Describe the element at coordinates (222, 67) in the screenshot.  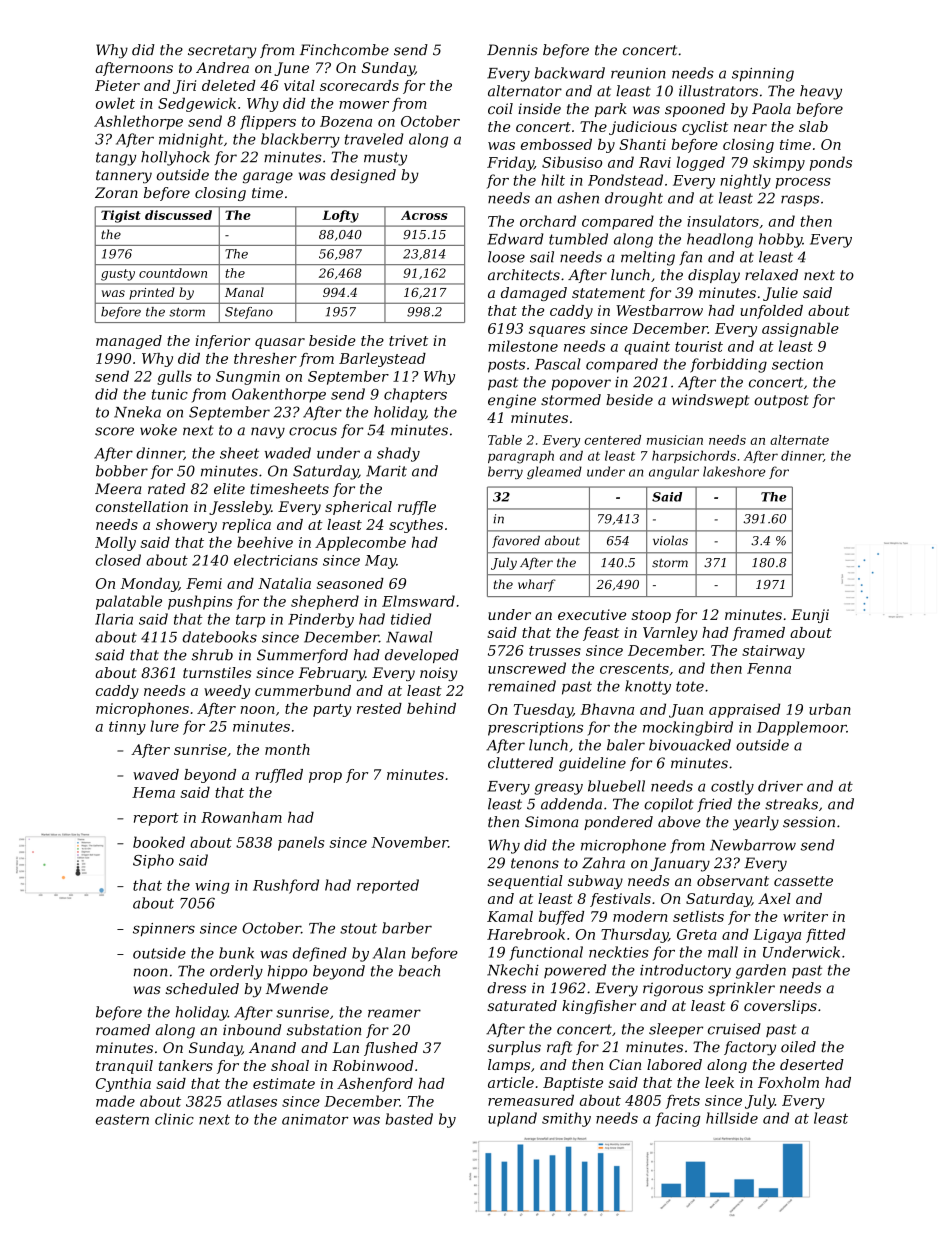
I see `Andrea` at that location.
